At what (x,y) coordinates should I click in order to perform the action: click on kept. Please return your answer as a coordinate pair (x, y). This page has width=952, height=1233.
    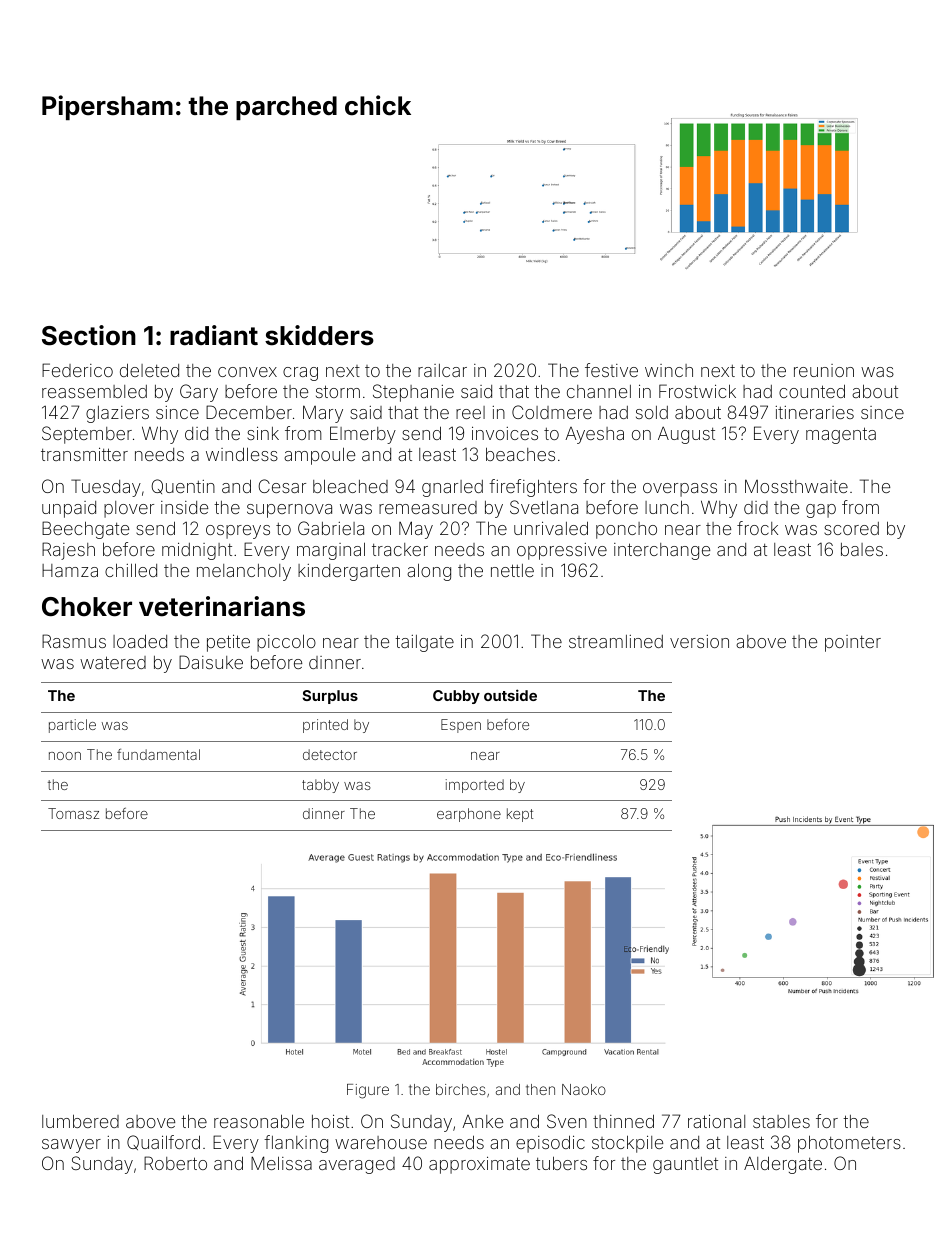
    Looking at the image, I should click on (520, 815).
